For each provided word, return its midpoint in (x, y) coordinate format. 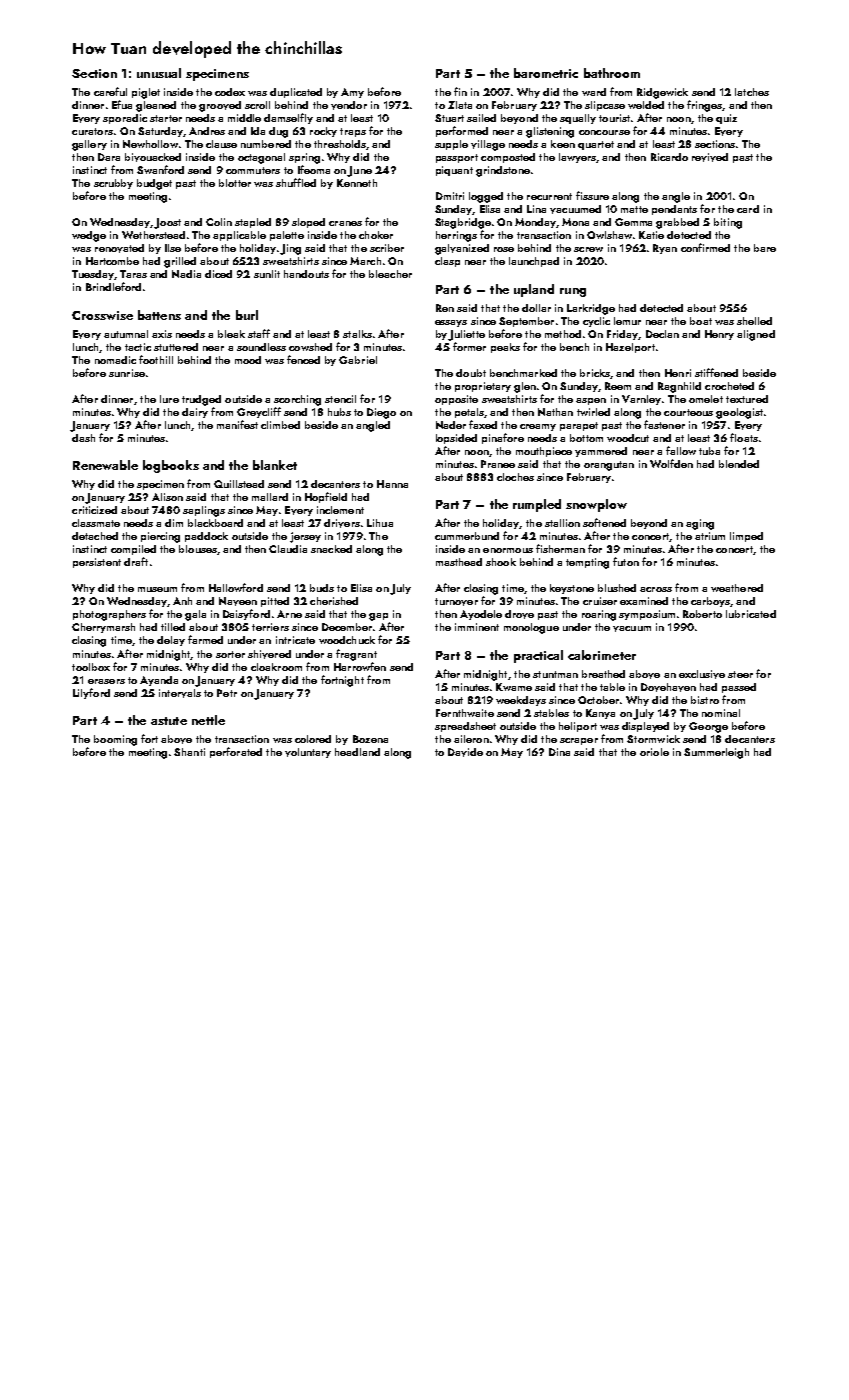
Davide (465, 752)
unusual (159, 73)
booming (115, 740)
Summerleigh (716, 753)
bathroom (612, 73)
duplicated (296, 93)
